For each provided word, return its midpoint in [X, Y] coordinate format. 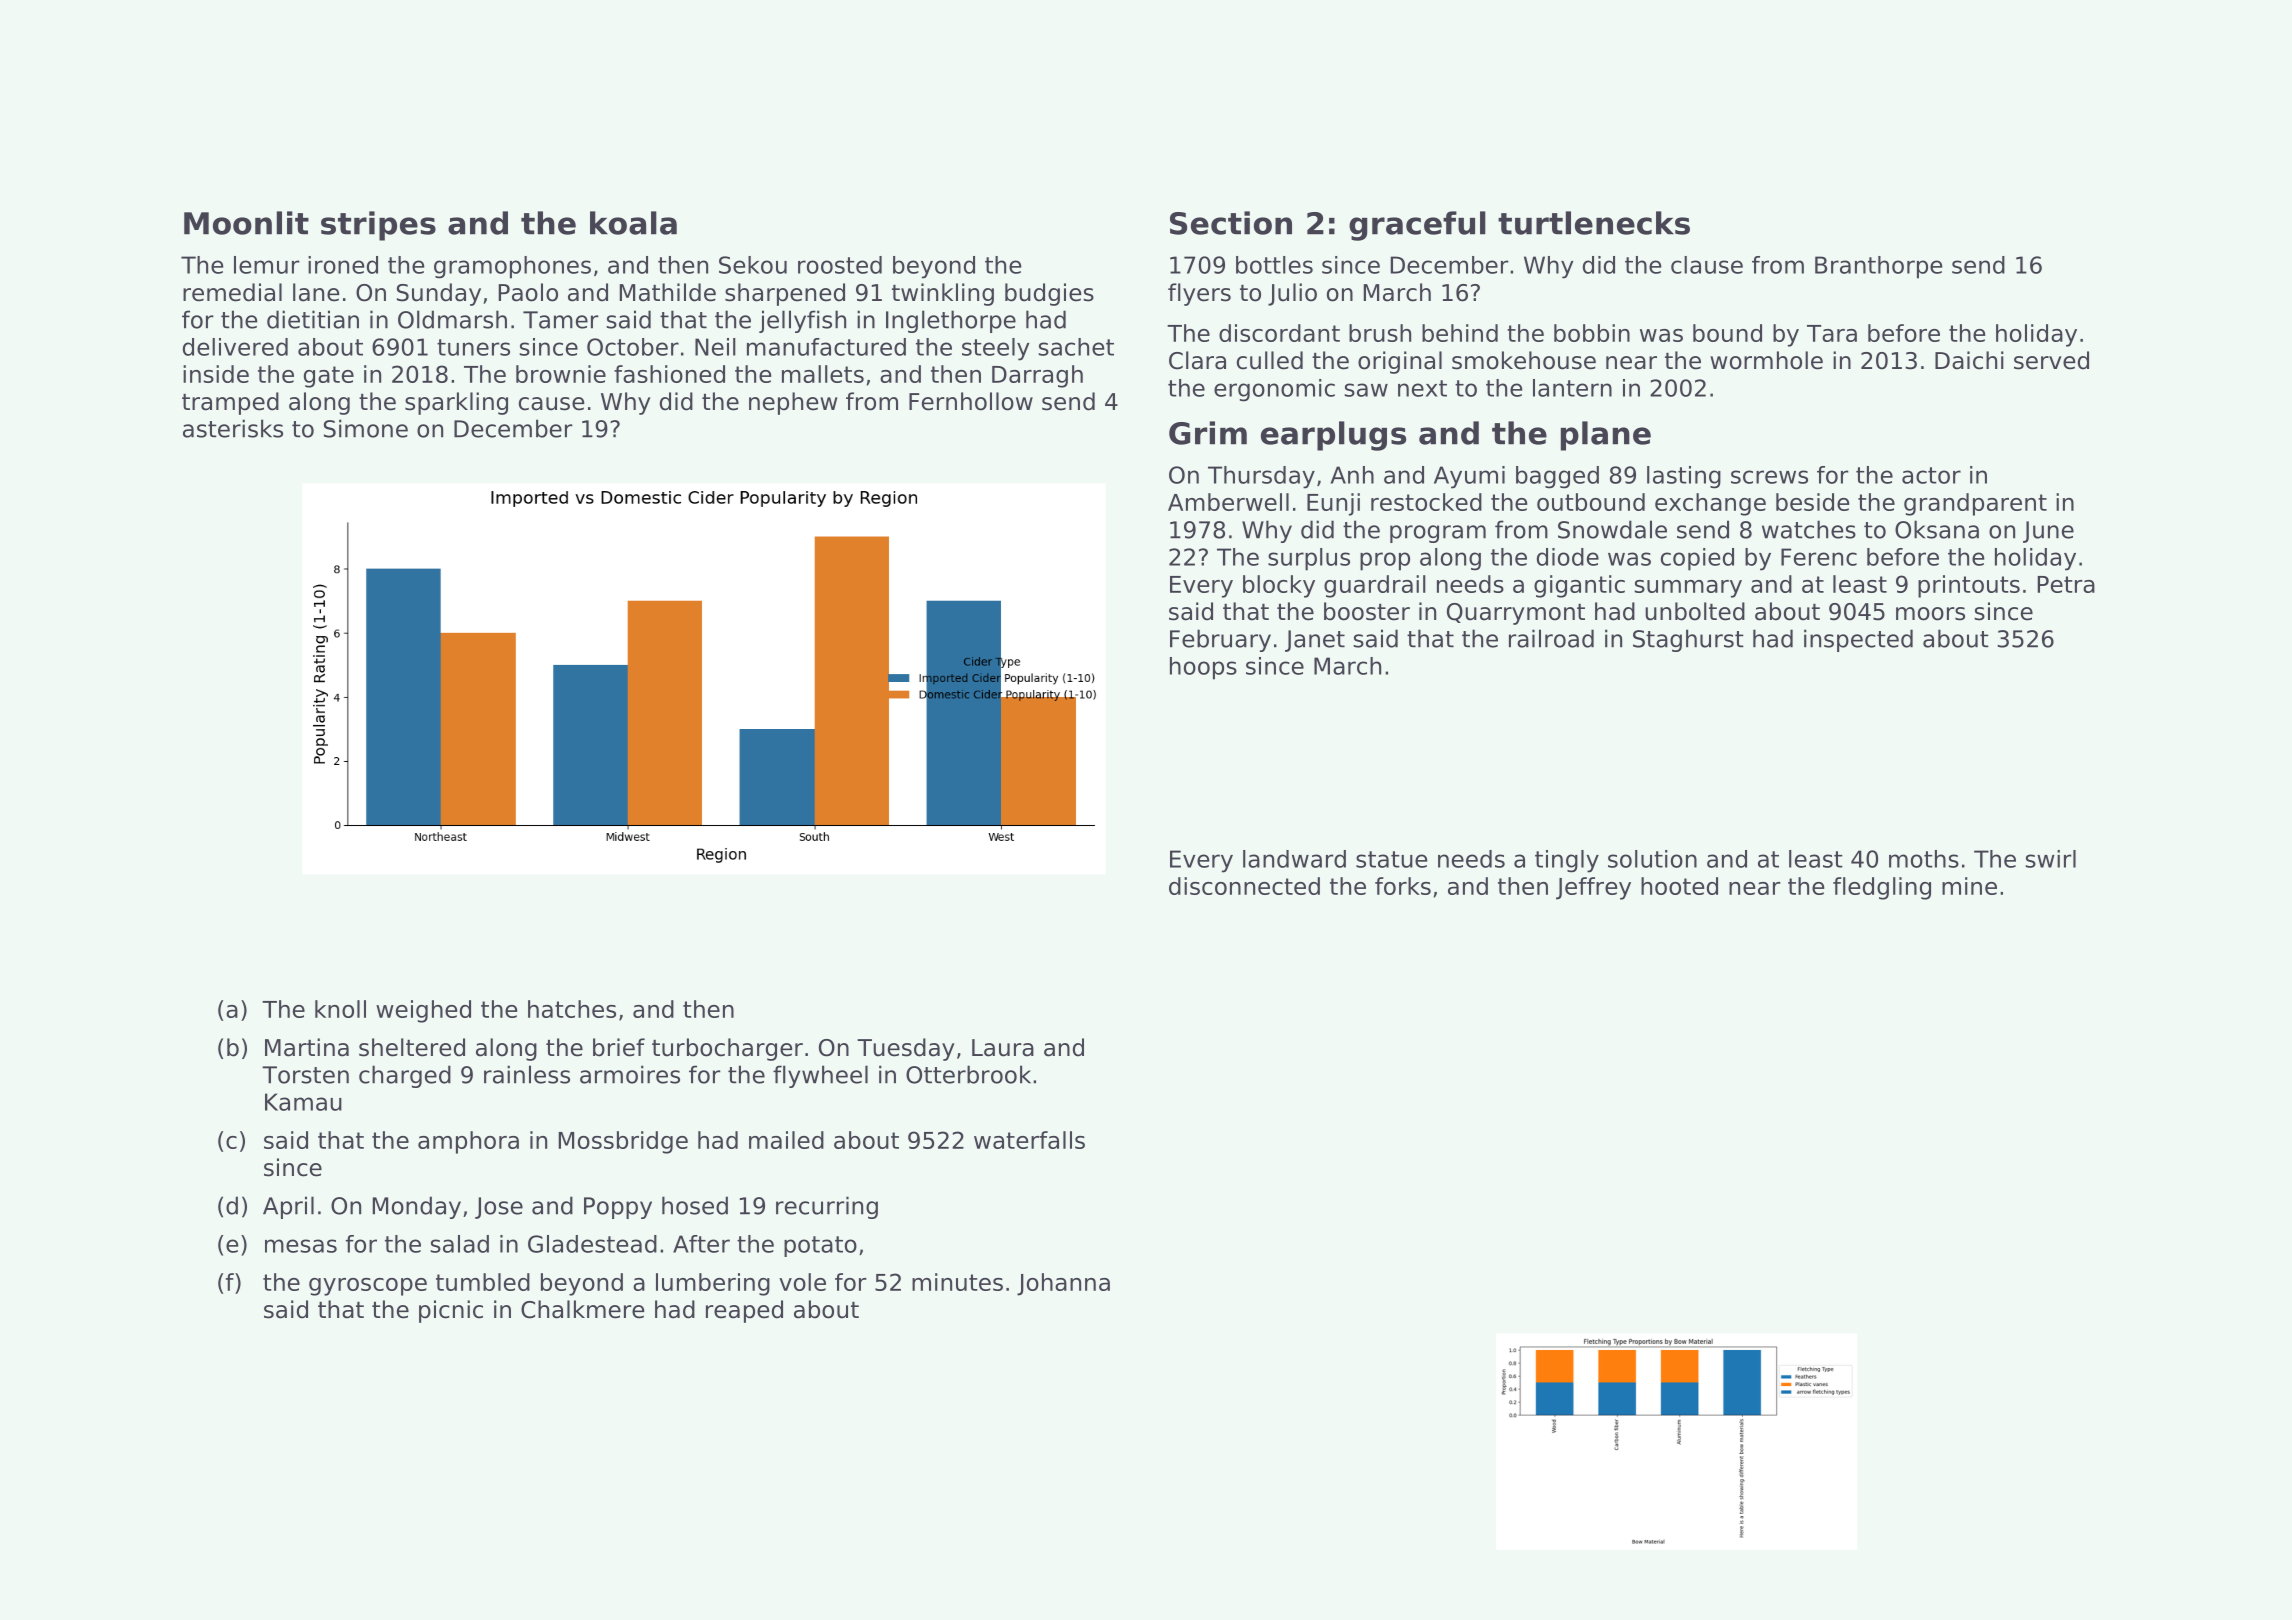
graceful [1417, 226]
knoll [340, 1009]
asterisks [233, 428]
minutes [957, 1282]
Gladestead [592, 1244]
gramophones [512, 267]
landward [1294, 859]
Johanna [1063, 1284]
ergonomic [1274, 390]
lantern [1572, 388]
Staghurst [1688, 640]
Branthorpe [1878, 267]
